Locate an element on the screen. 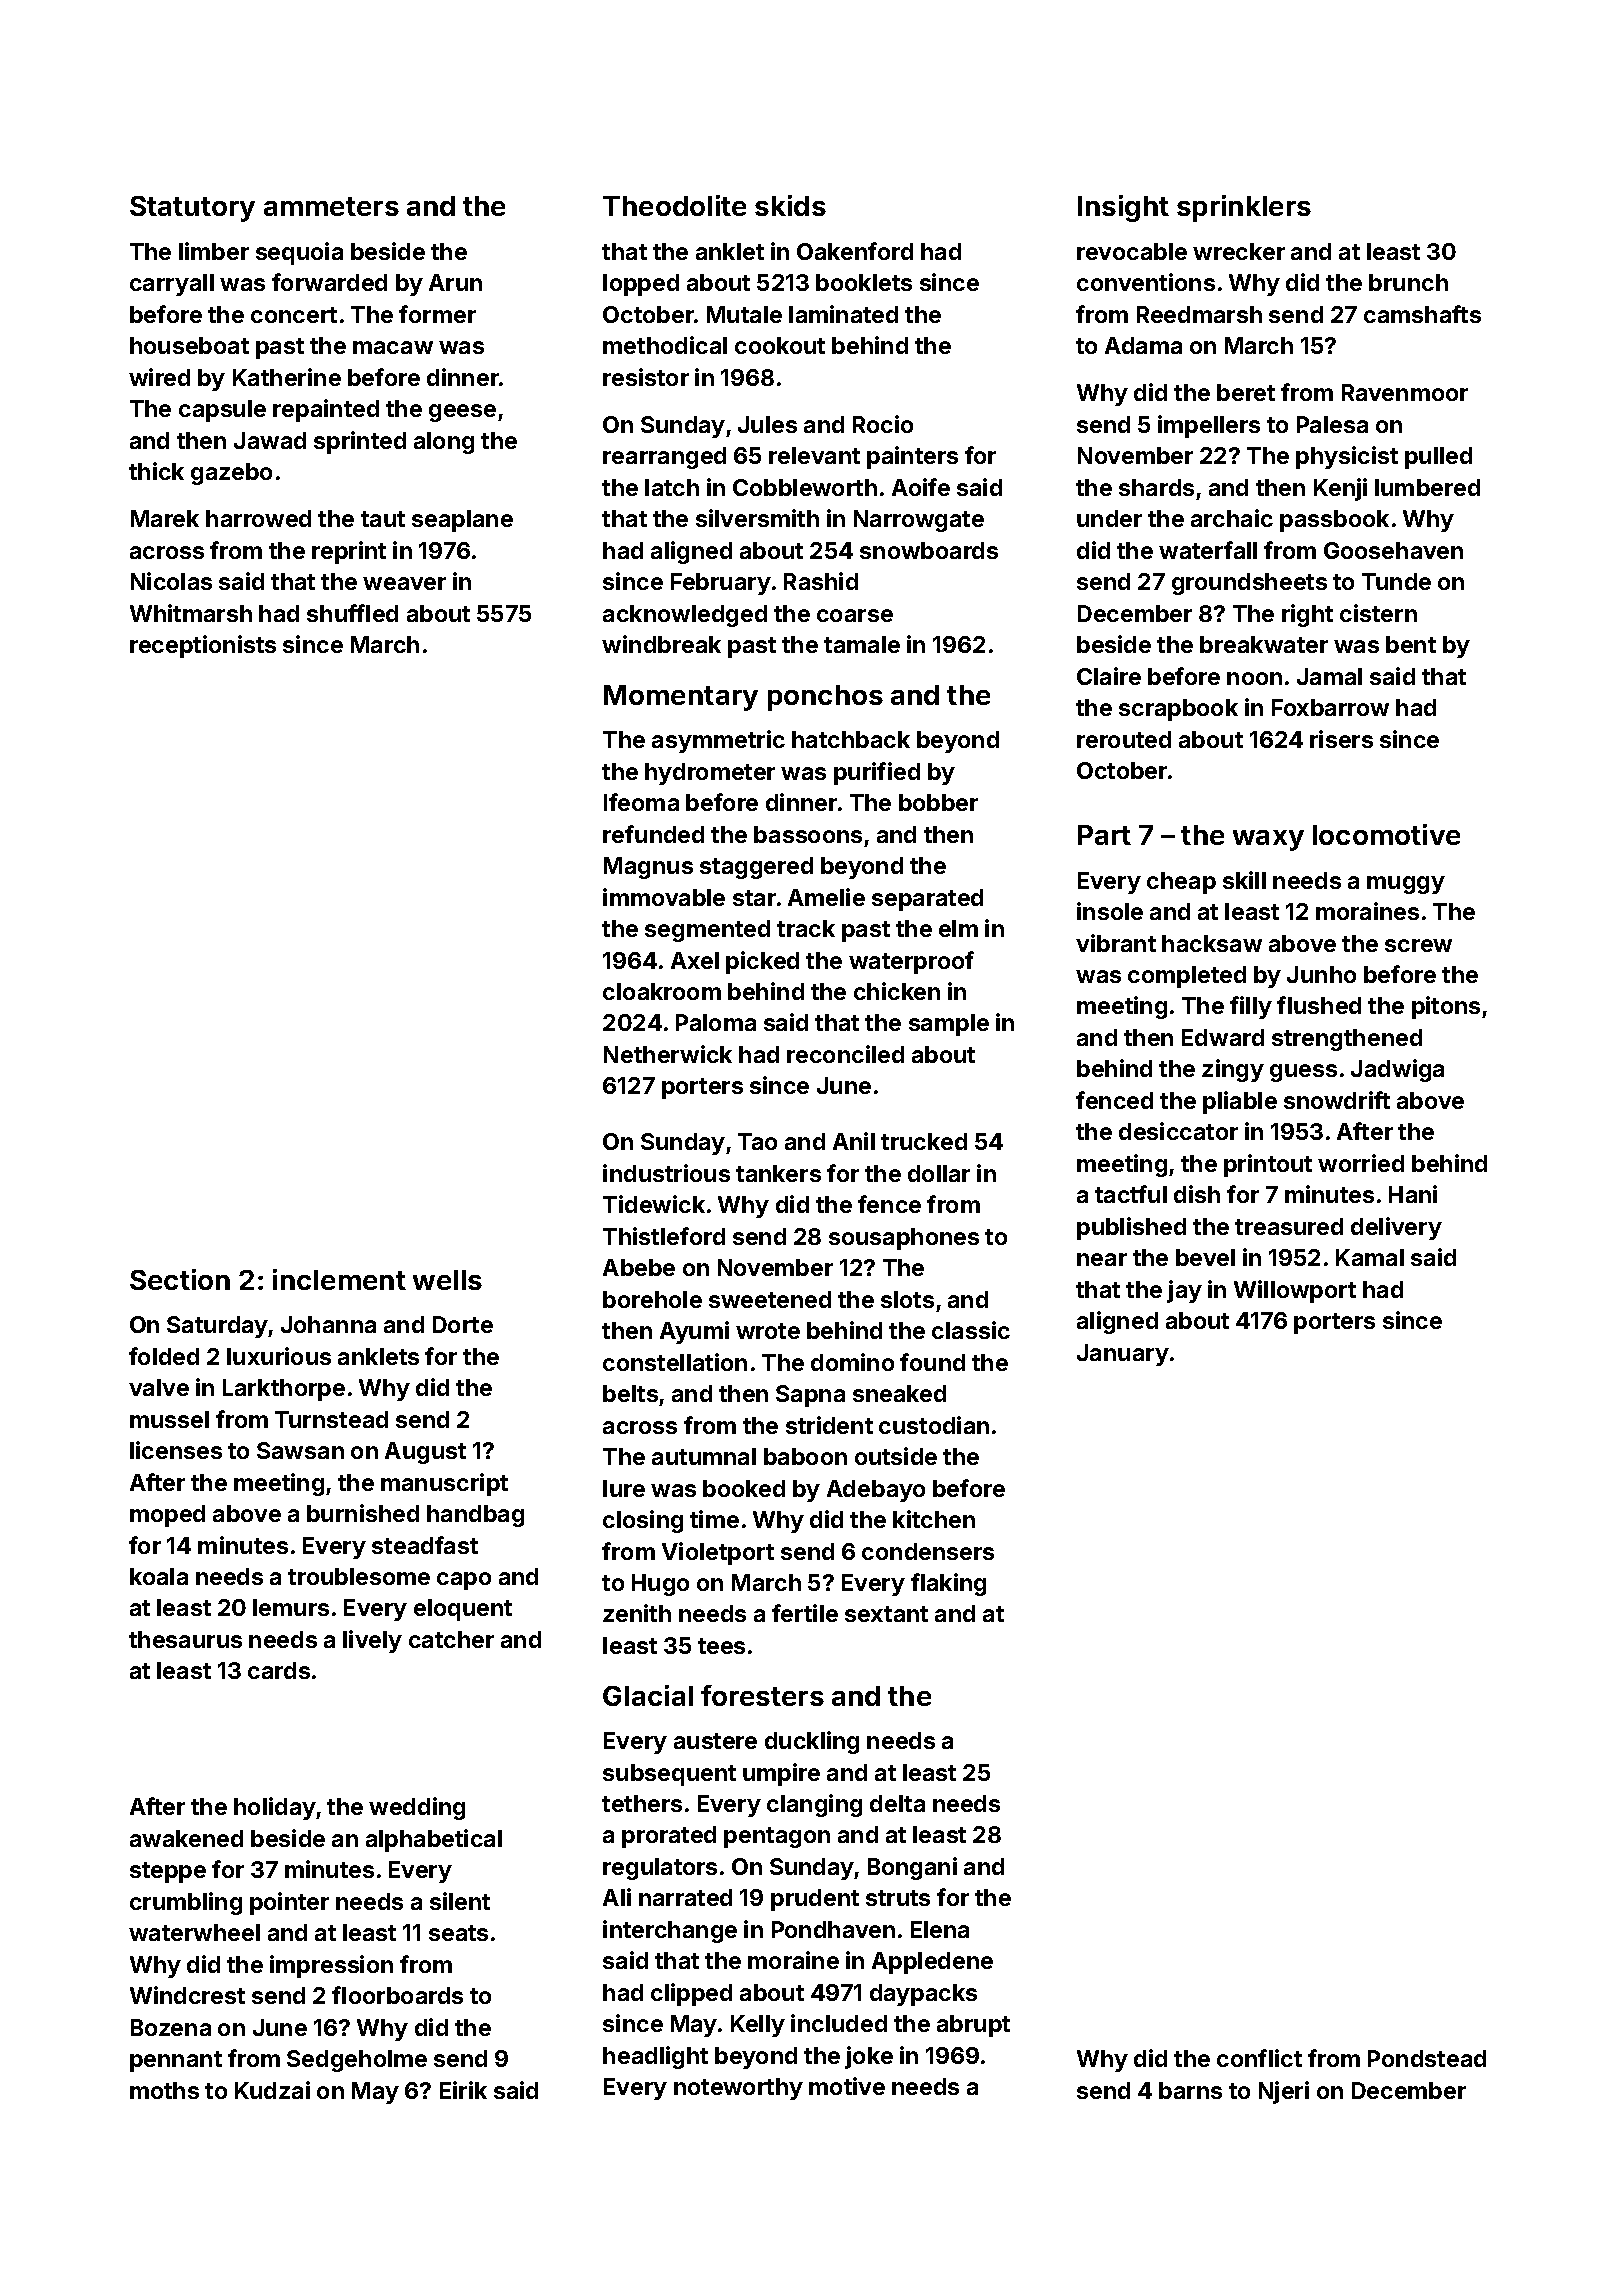 This screenshot has height=2292, width=1620. ammeters is located at coordinates (331, 206).
